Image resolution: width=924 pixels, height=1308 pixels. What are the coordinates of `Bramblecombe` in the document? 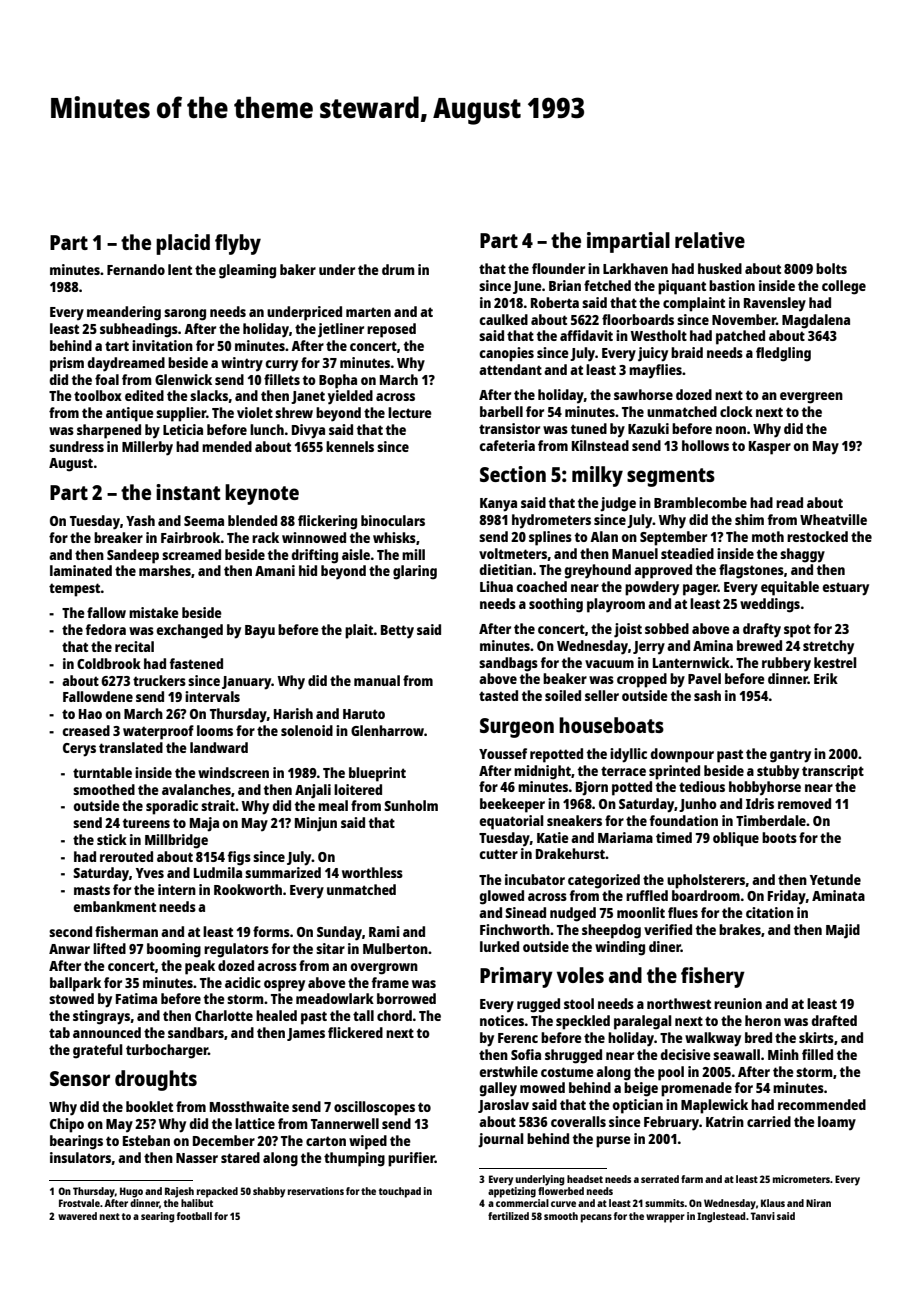 It's located at (700, 502).
